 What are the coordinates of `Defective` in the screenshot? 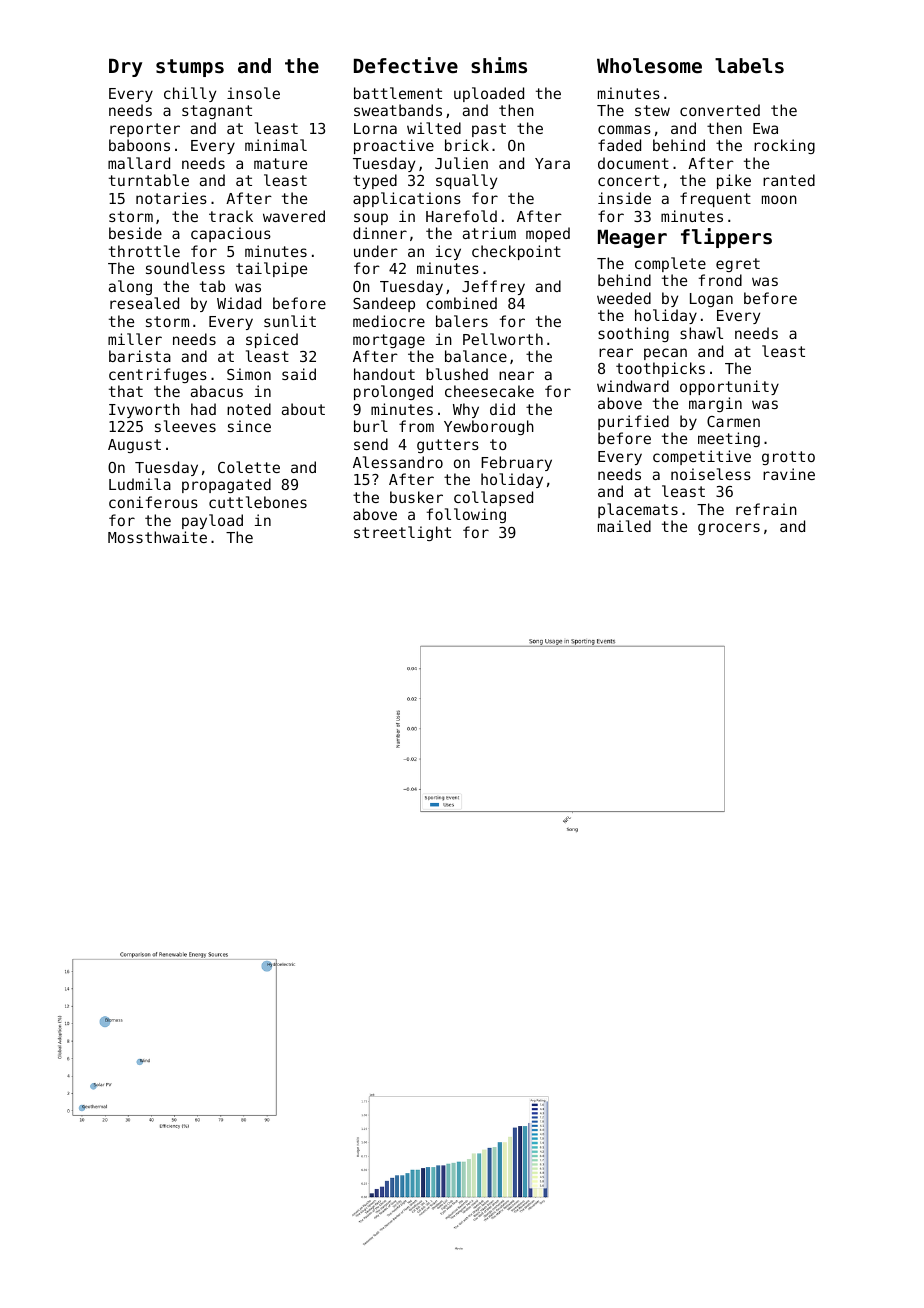 It's located at (406, 65).
